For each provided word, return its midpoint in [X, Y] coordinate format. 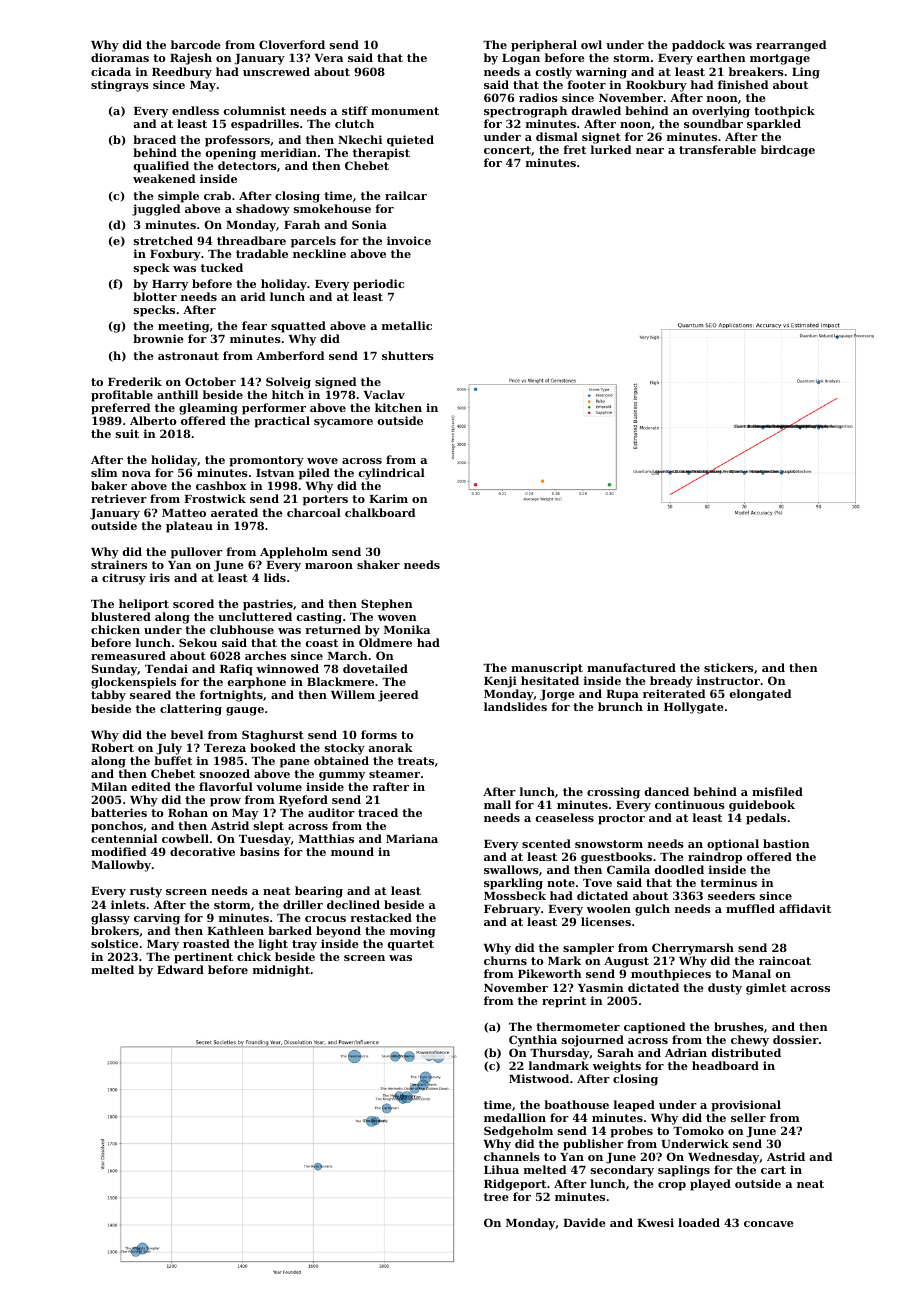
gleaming [208, 409]
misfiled [777, 791]
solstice [114, 943]
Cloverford [292, 44]
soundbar [713, 123]
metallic [407, 325]
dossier [796, 1039]
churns [505, 960]
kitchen [398, 407]
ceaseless [565, 817]
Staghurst [273, 736]
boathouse [576, 1104]
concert [507, 150]
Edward [180, 969]
